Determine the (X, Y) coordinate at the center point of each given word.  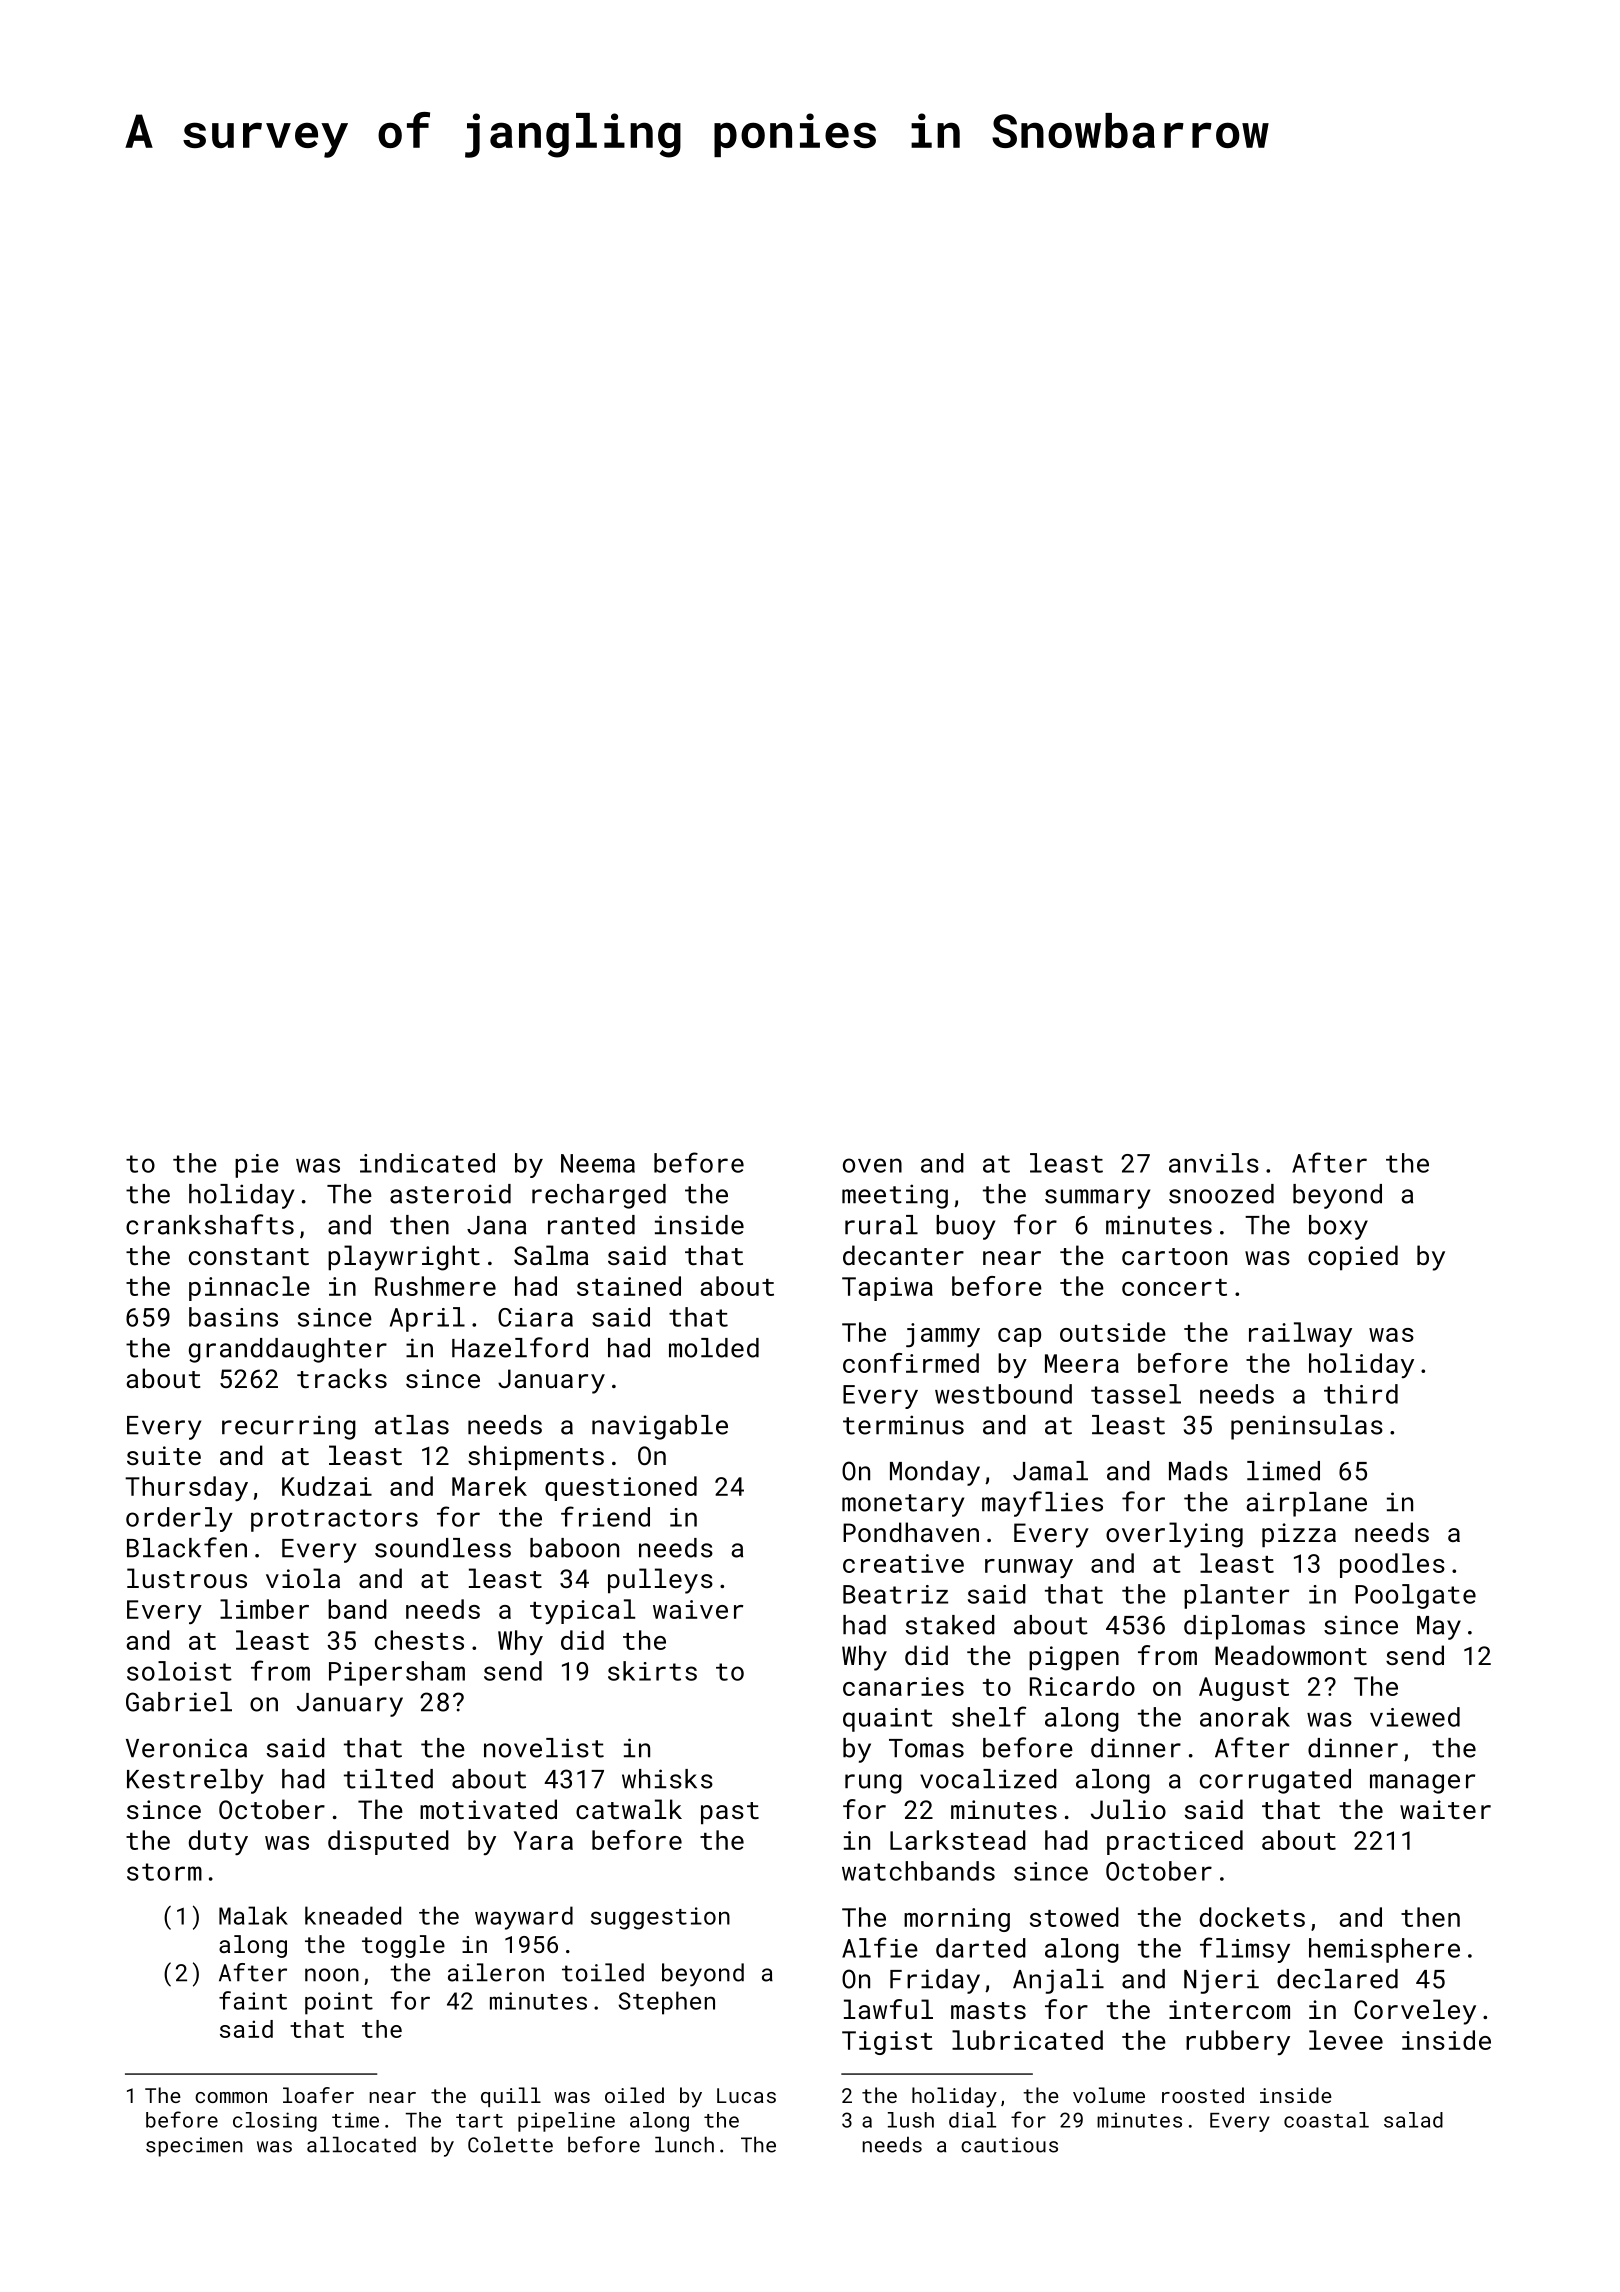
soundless (443, 1548)
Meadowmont (1291, 1655)
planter (1236, 1596)
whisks (667, 1779)
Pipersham (397, 1673)
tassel (1136, 1394)
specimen (194, 2147)
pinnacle (249, 1288)
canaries (903, 1686)
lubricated (1027, 2040)
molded (714, 1348)
